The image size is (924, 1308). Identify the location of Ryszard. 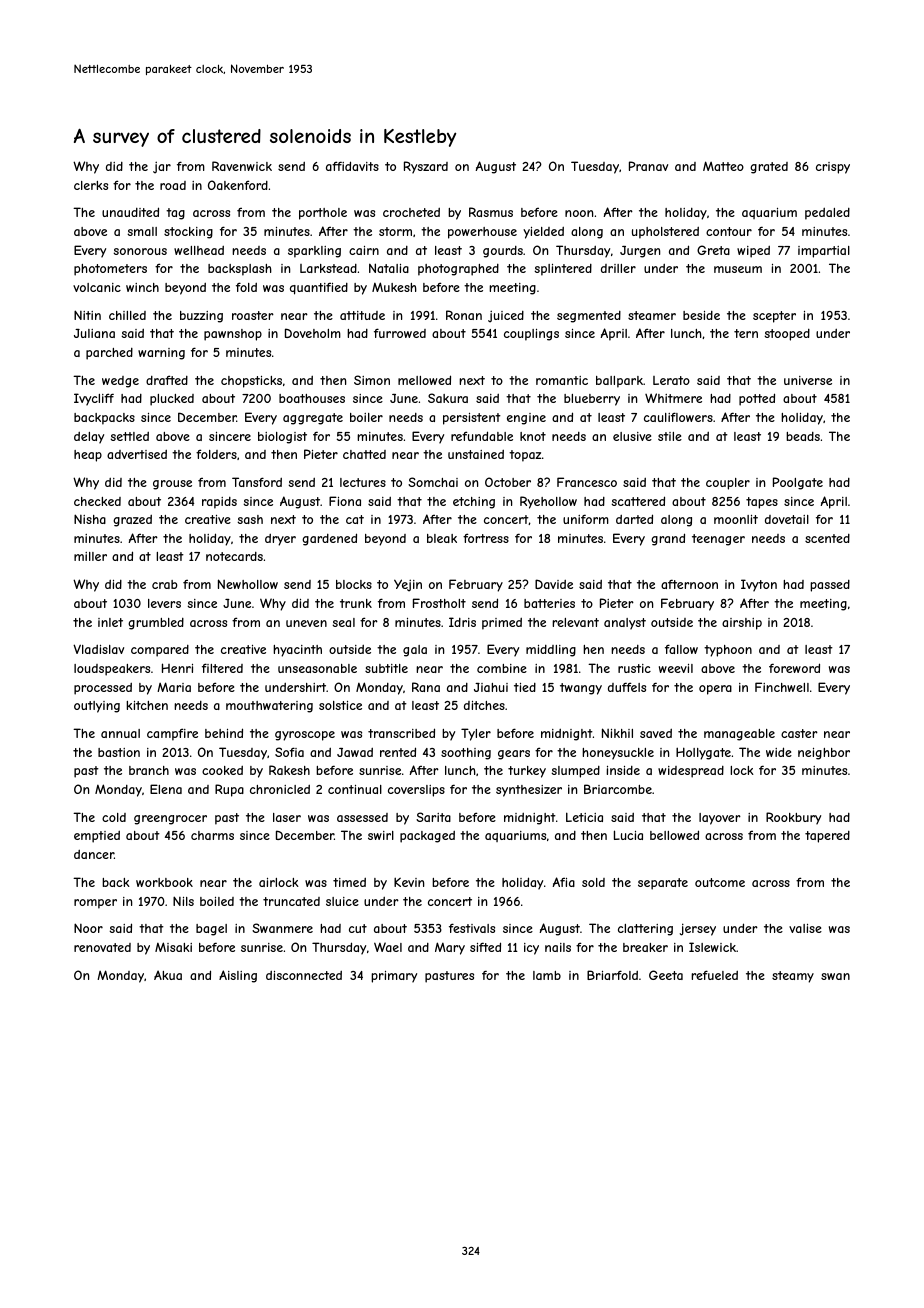
(426, 167).
